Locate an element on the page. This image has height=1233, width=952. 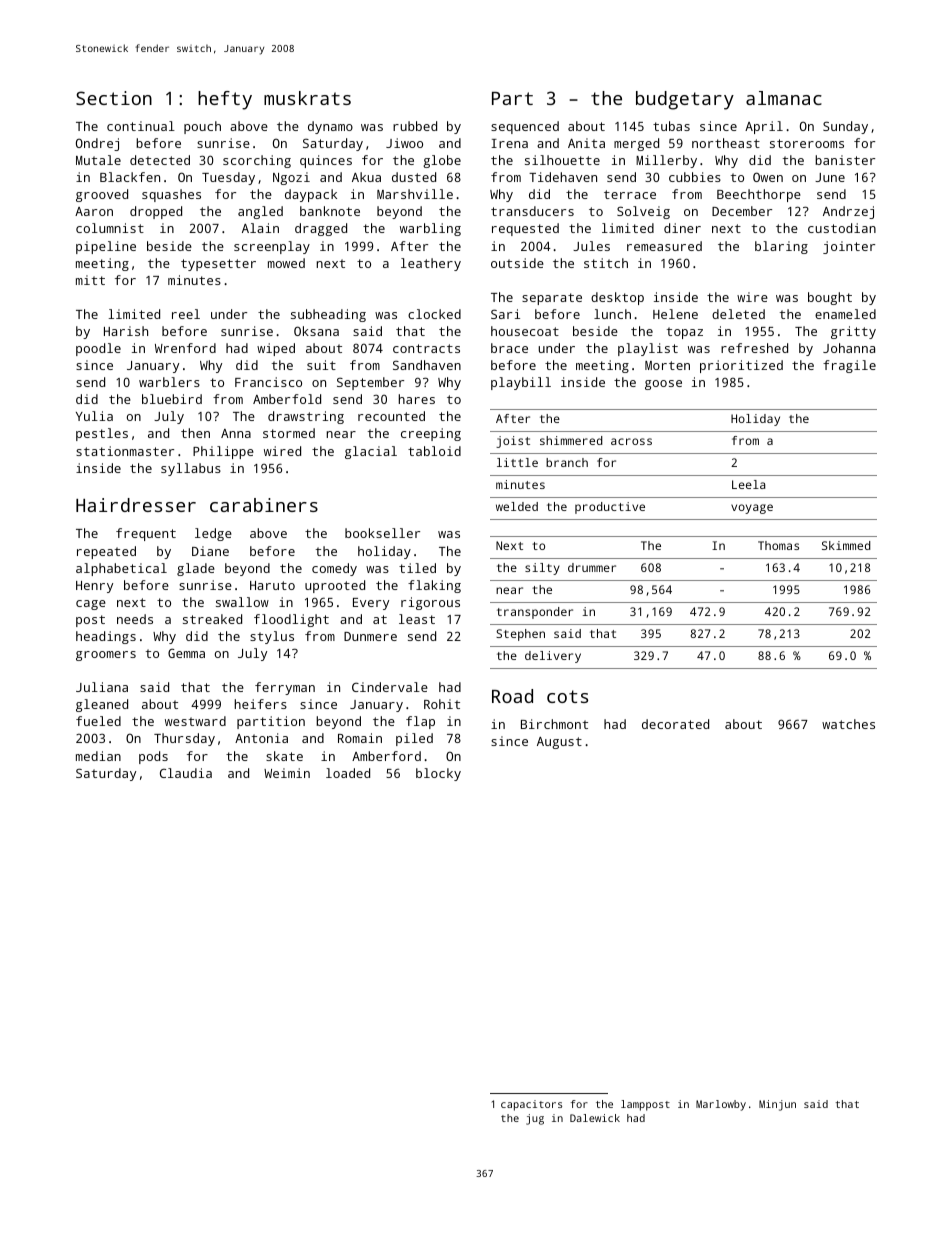
decorated is located at coordinates (675, 724).
